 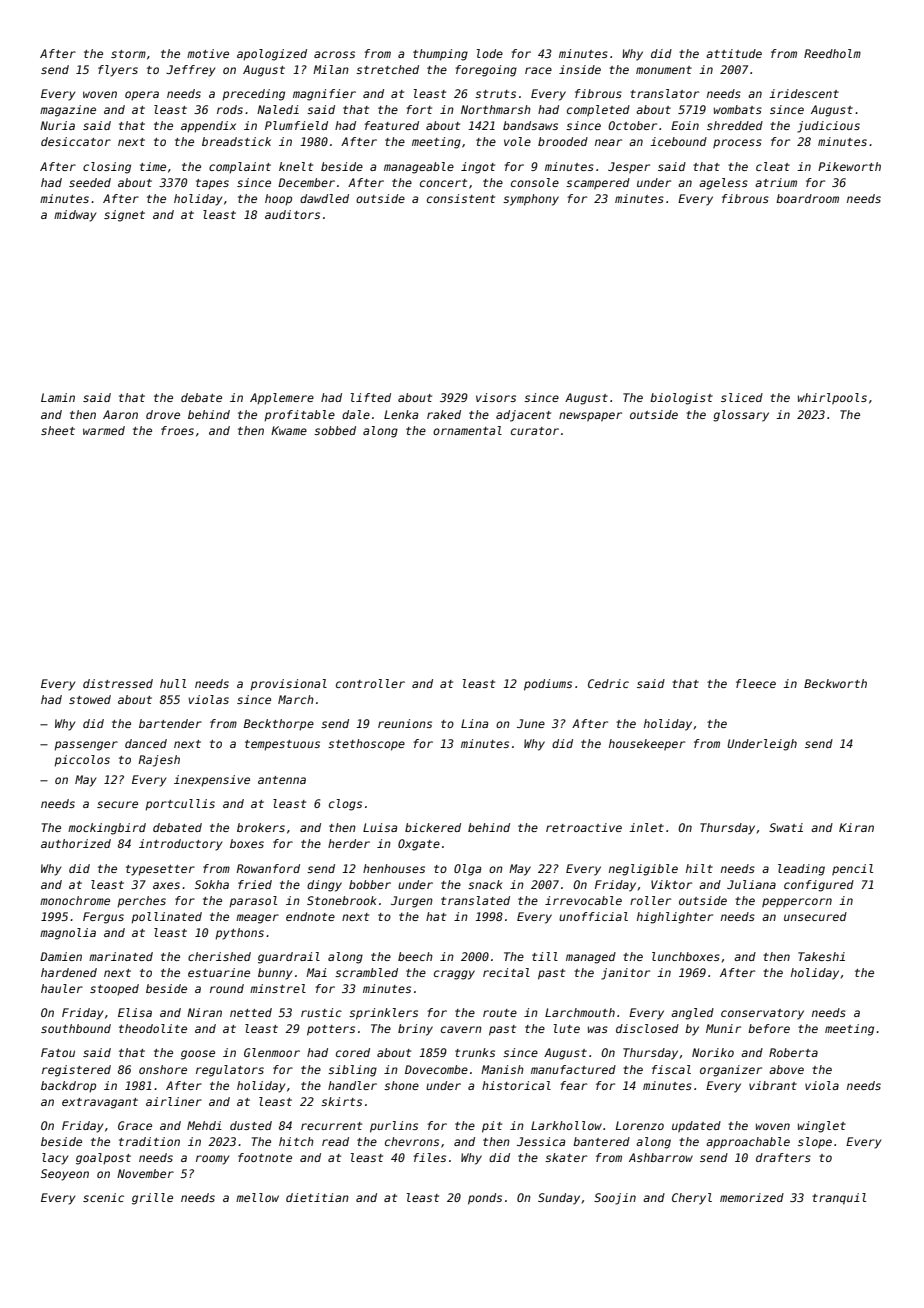 I want to click on attitude, so click(x=734, y=53).
